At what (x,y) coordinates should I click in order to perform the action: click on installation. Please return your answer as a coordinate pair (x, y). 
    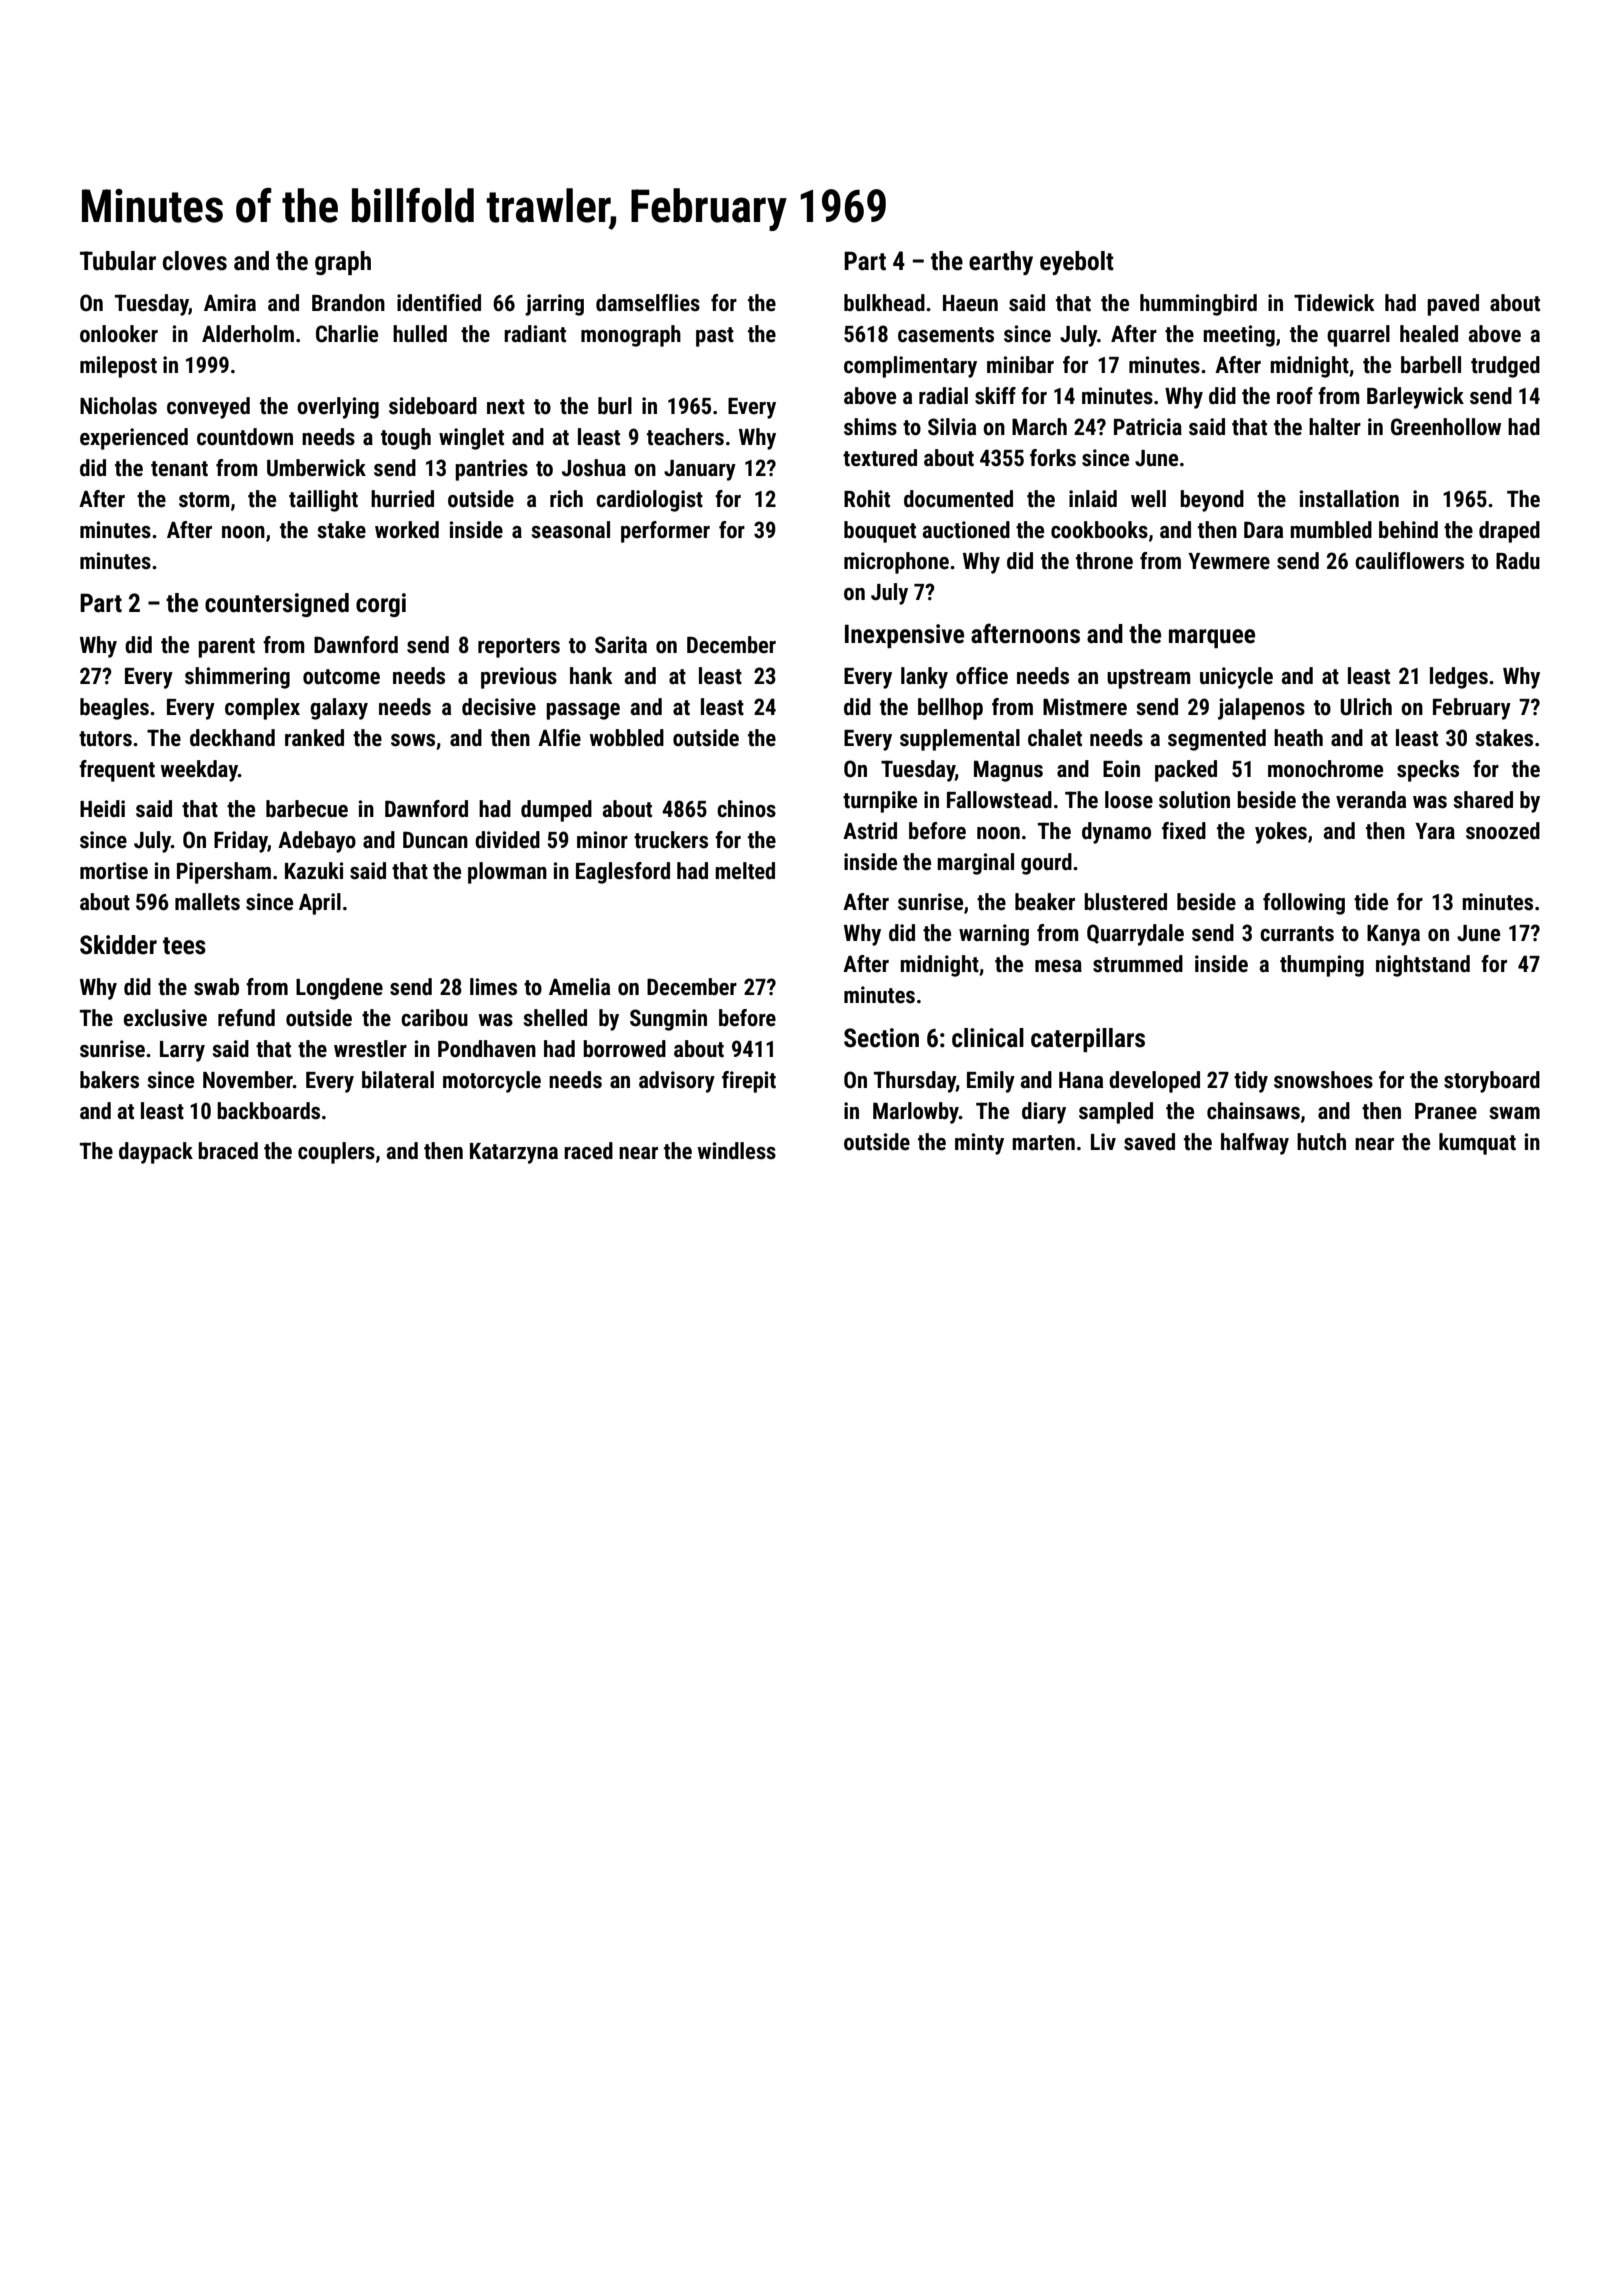
    Looking at the image, I should click on (1349, 499).
